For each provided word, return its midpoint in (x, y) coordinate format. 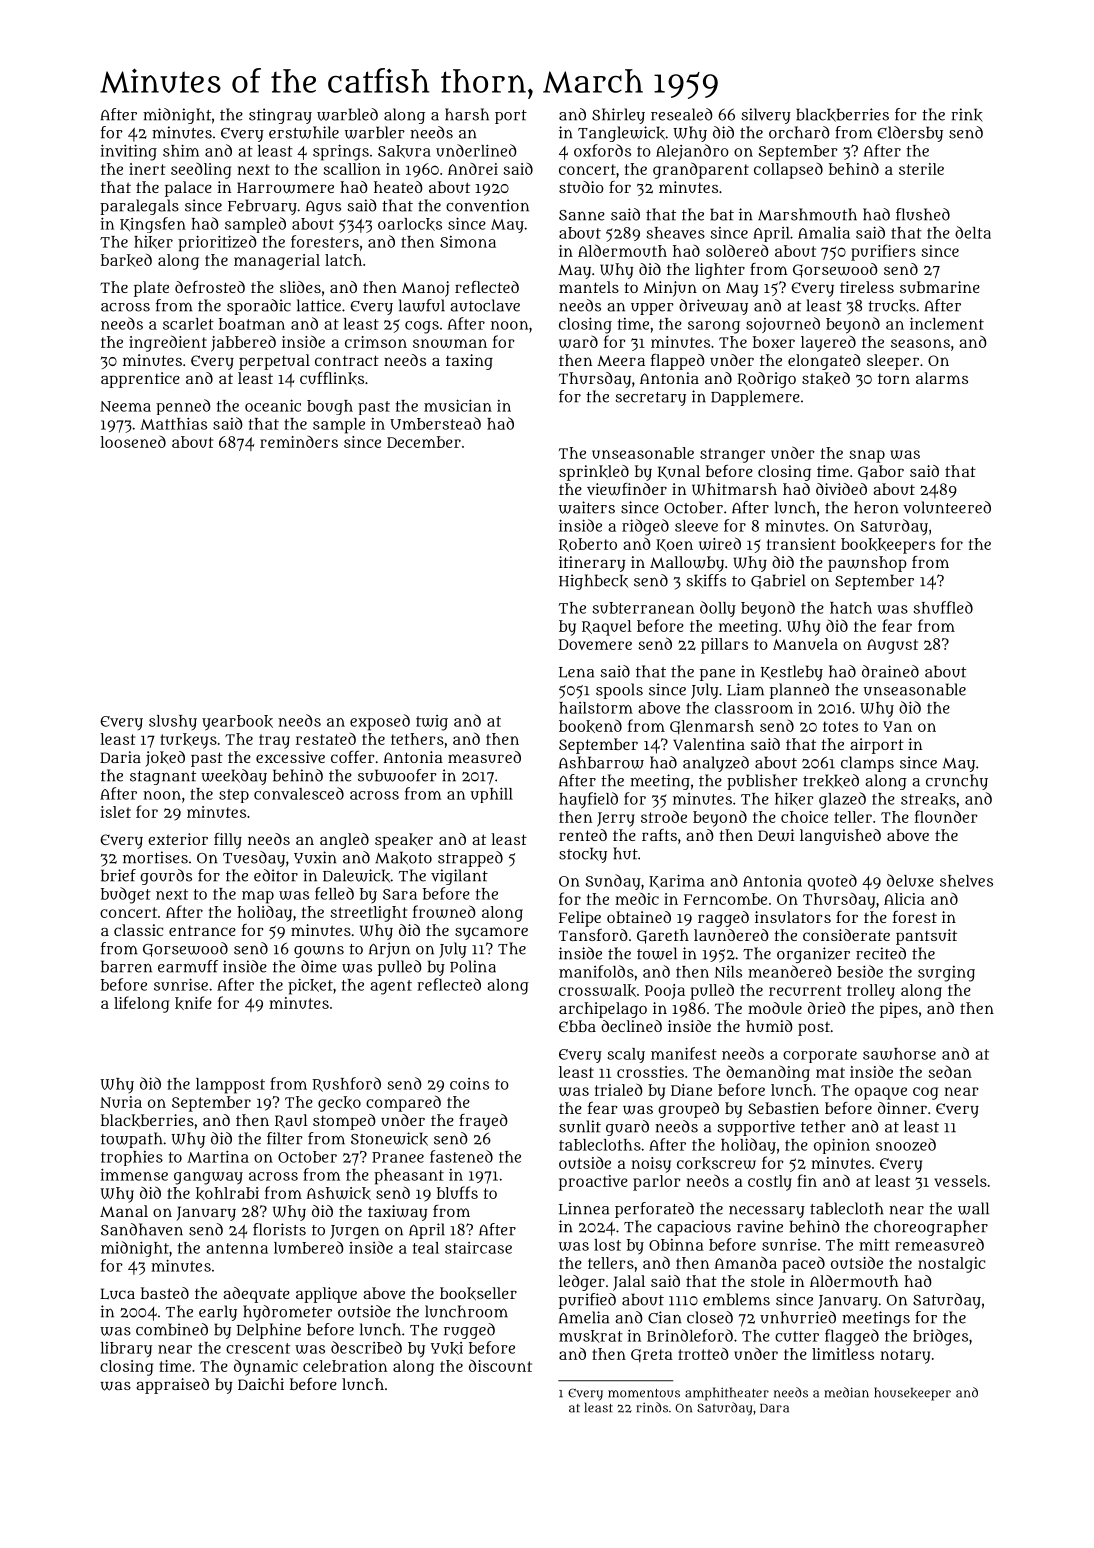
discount (500, 1365)
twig (432, 723)
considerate (846, 935)
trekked (831, 781)
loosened (133, 442)
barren (126, 966)
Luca (117, 1294)
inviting (128, 152)
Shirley (618, 116)
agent (391, 987)
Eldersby (910, 134)
